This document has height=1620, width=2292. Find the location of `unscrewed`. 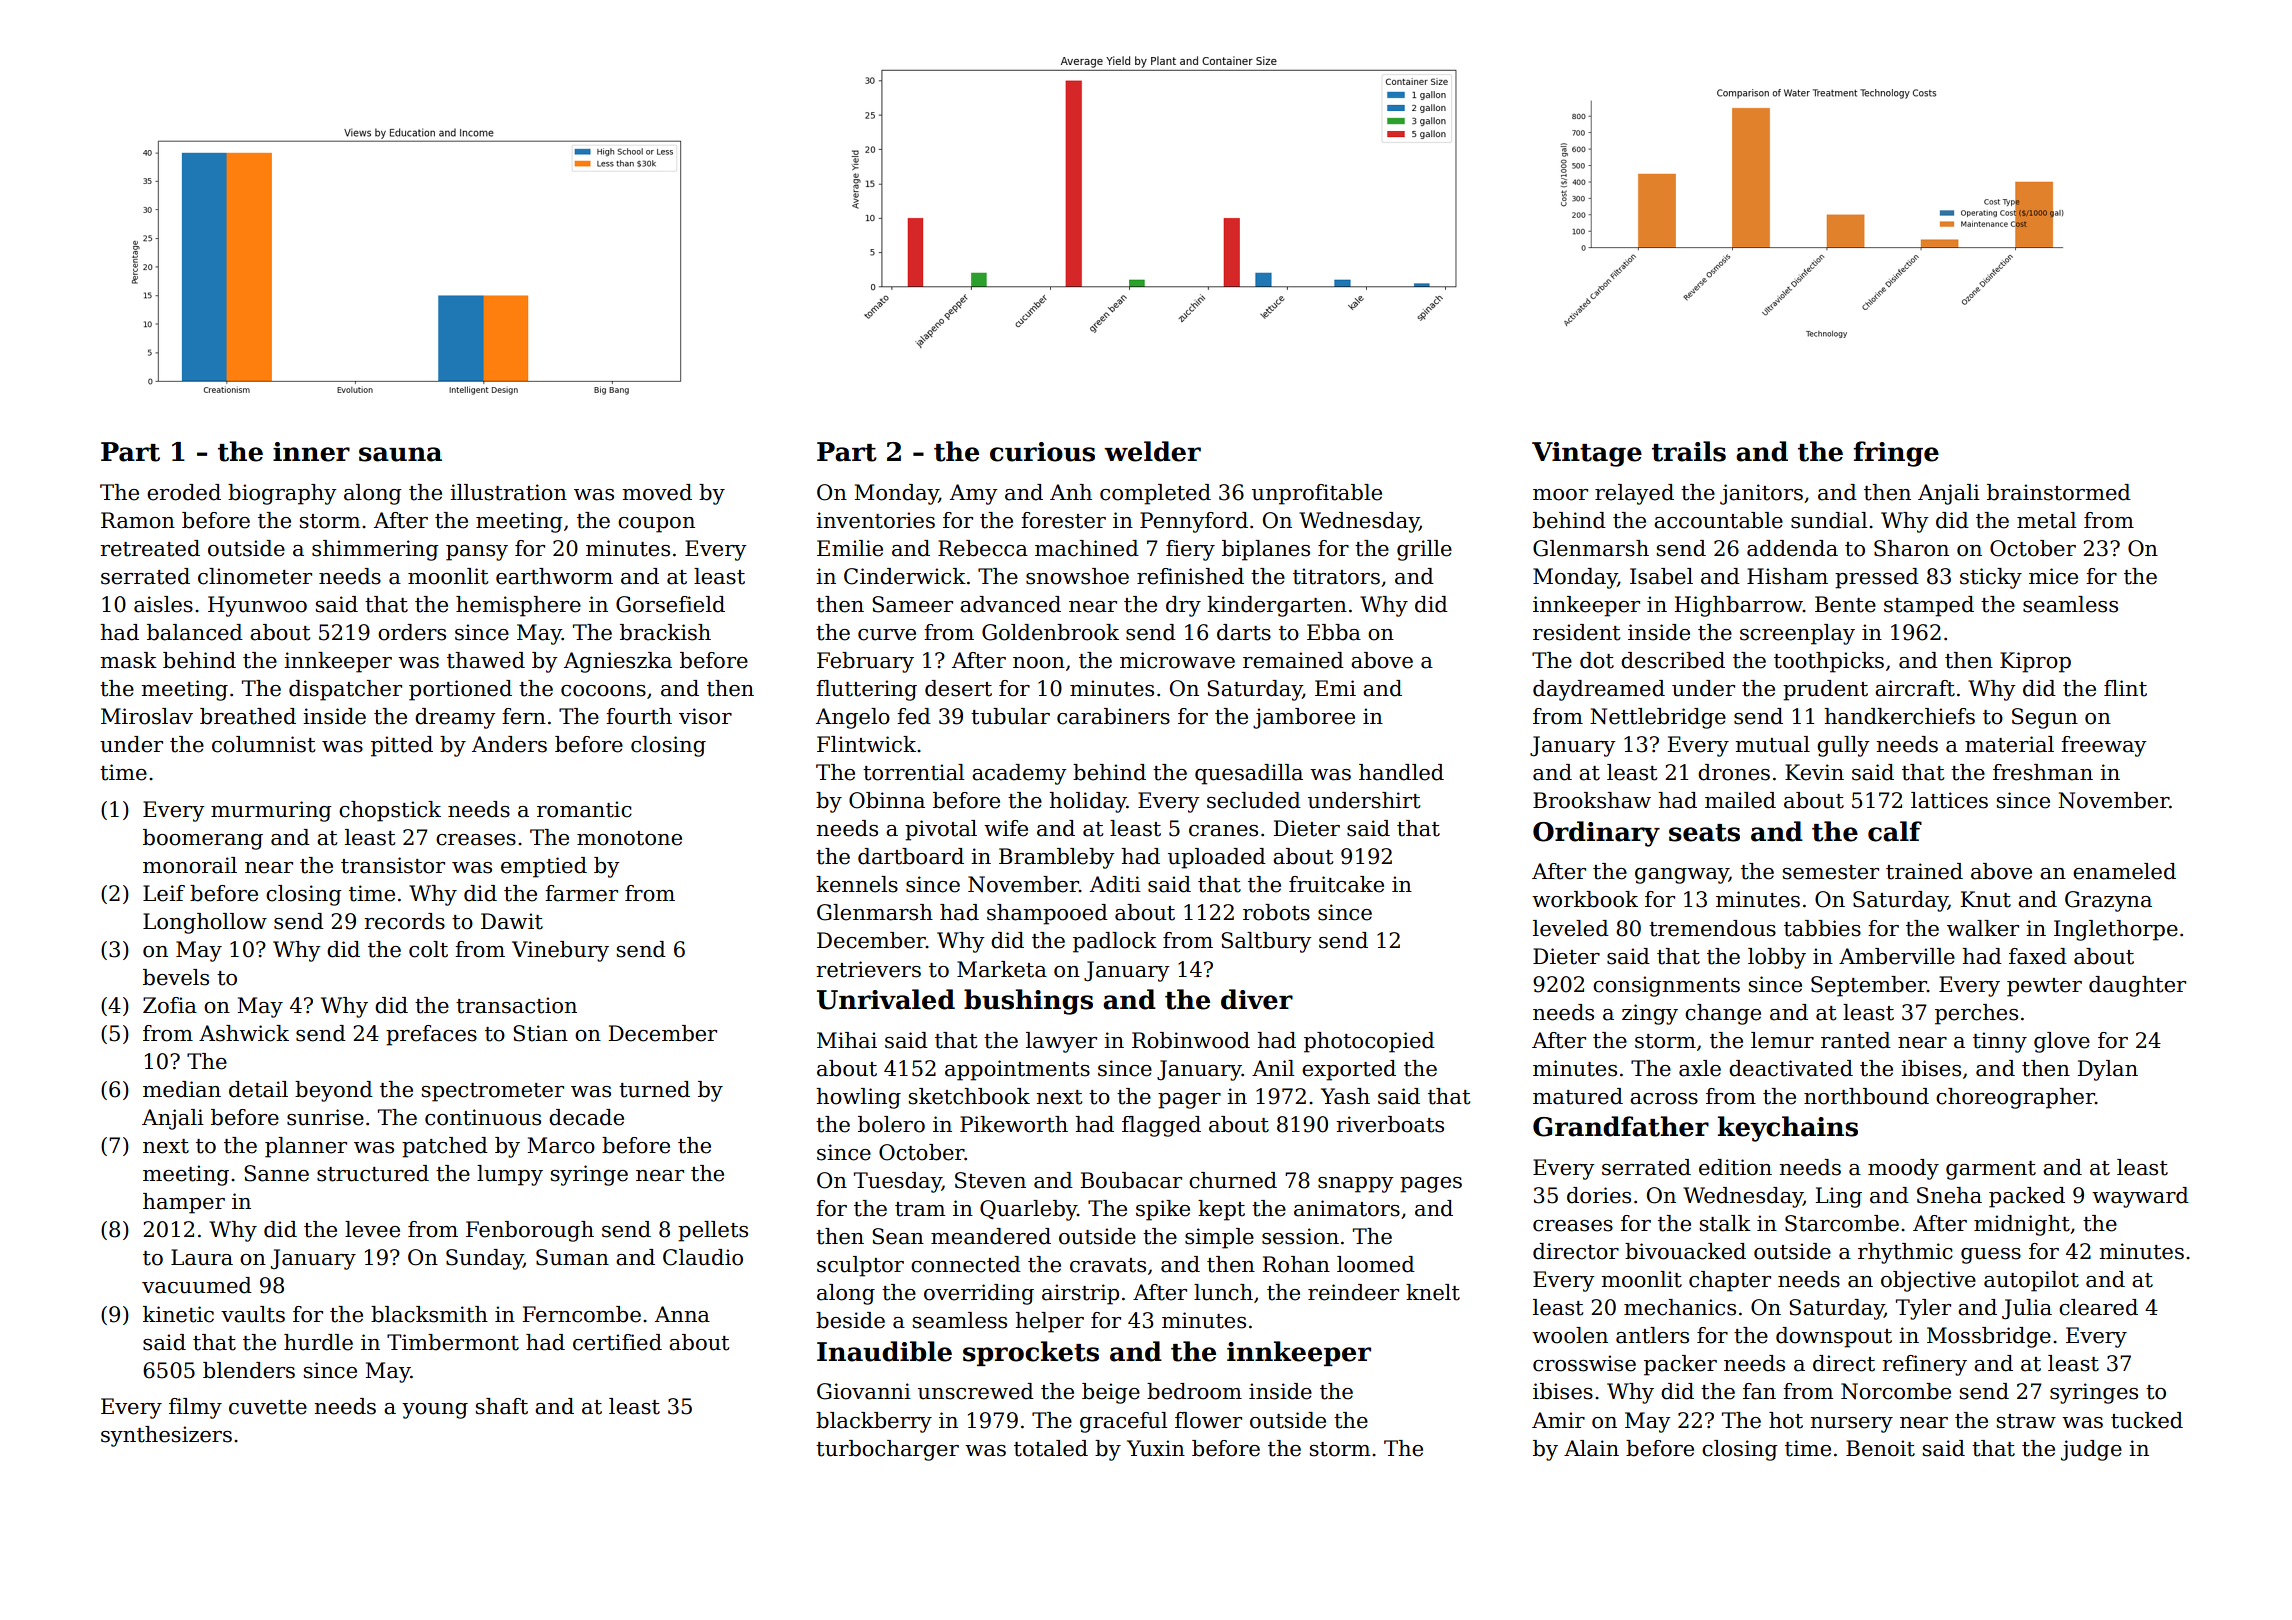

unscrewed is located at coordinates (976, 1391).
